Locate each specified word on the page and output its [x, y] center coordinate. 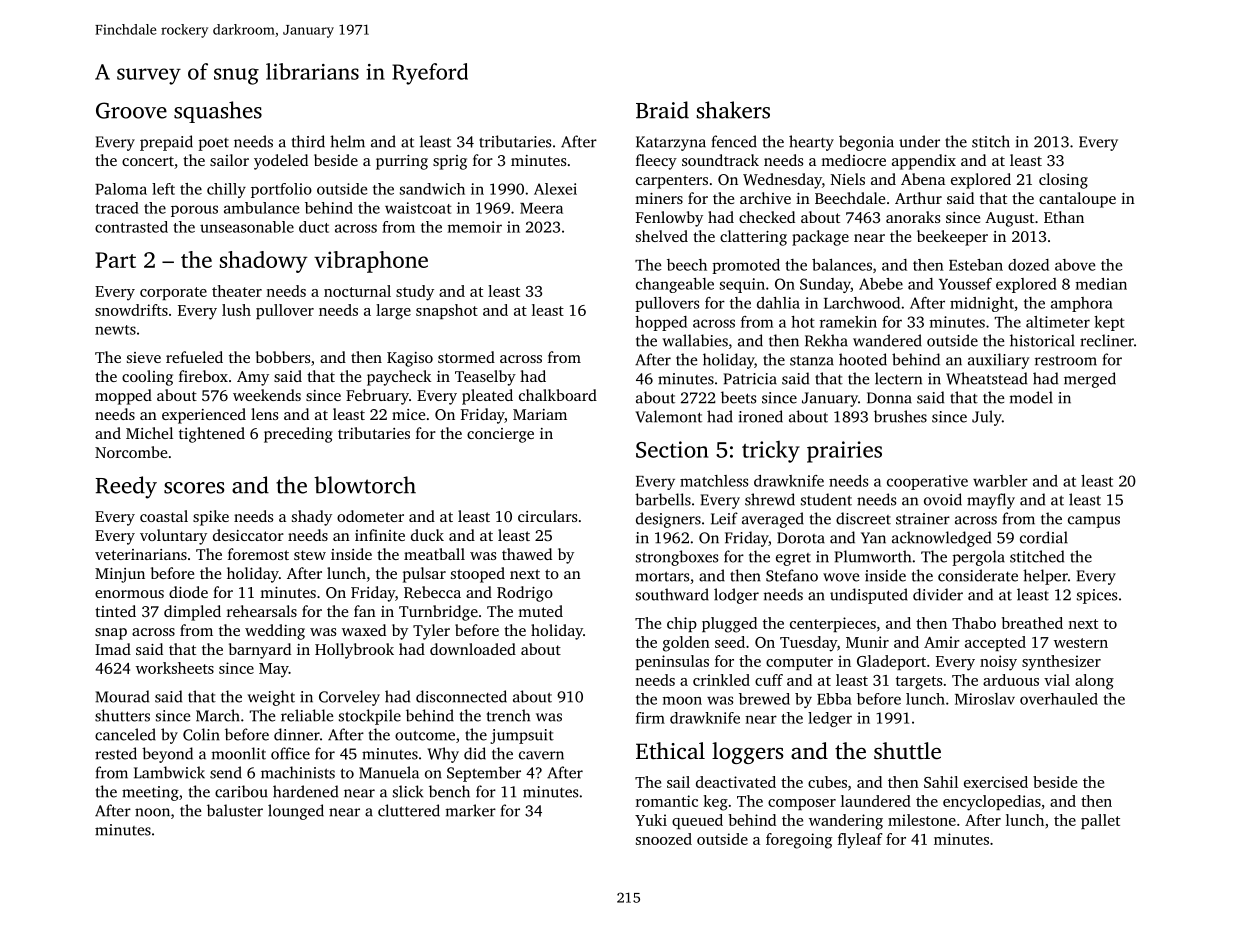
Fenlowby [669, 219]
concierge [500, 435]
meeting [150, 793]
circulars [547, 516]
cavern [541, 755]
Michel [149, 433]
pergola [978, 558]
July [987, 418]
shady [312, 518]
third [308, 141]
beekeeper [952, 238]
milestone [922, 820]
